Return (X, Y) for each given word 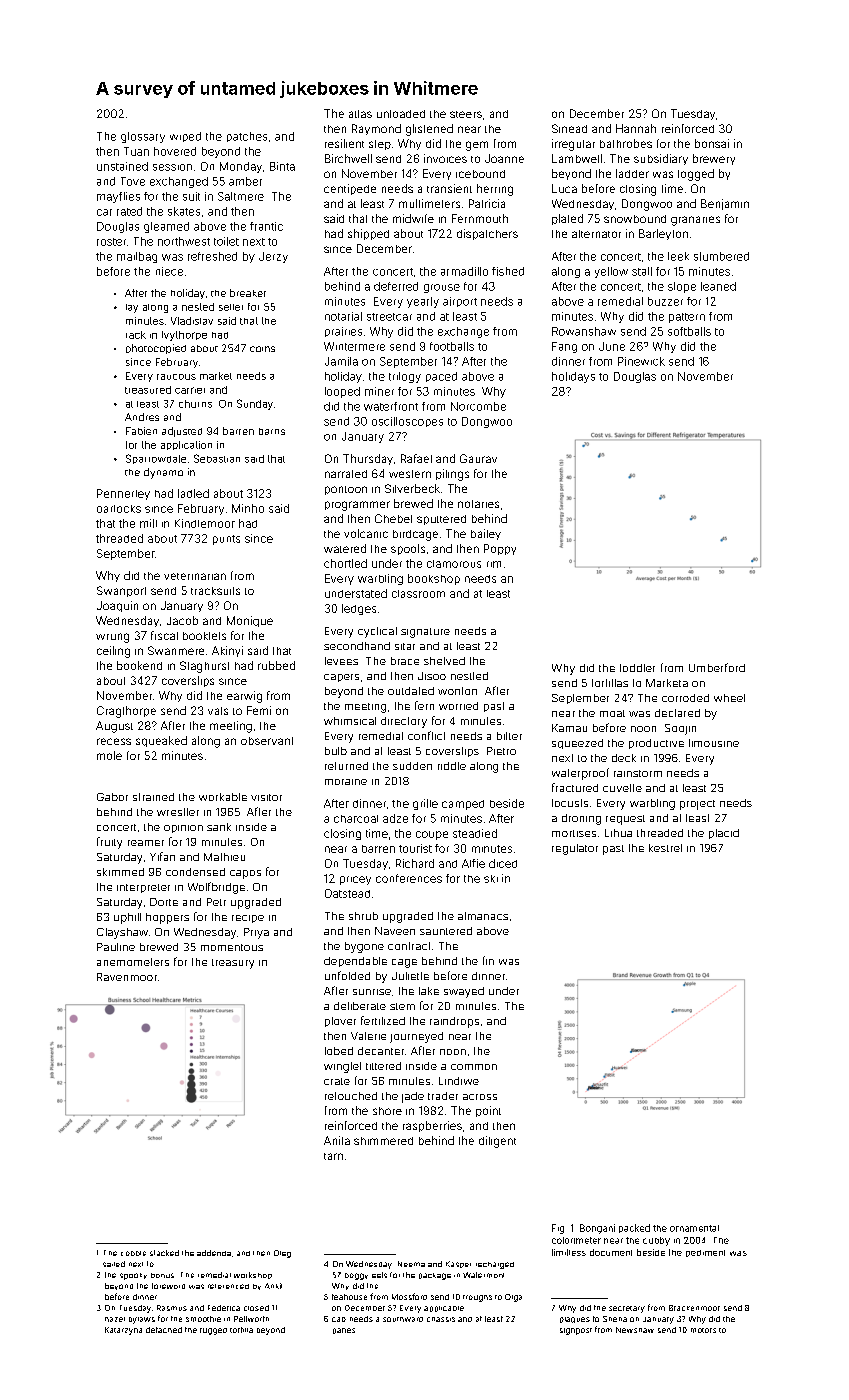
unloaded (401, 114)
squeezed (577, 744)
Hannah (636, 128)
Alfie (473, 863)
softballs (689, 331)
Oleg (282, 1254)
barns (272, 431)
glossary (143, 137)
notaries (478, 504)
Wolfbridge (216, 888)
